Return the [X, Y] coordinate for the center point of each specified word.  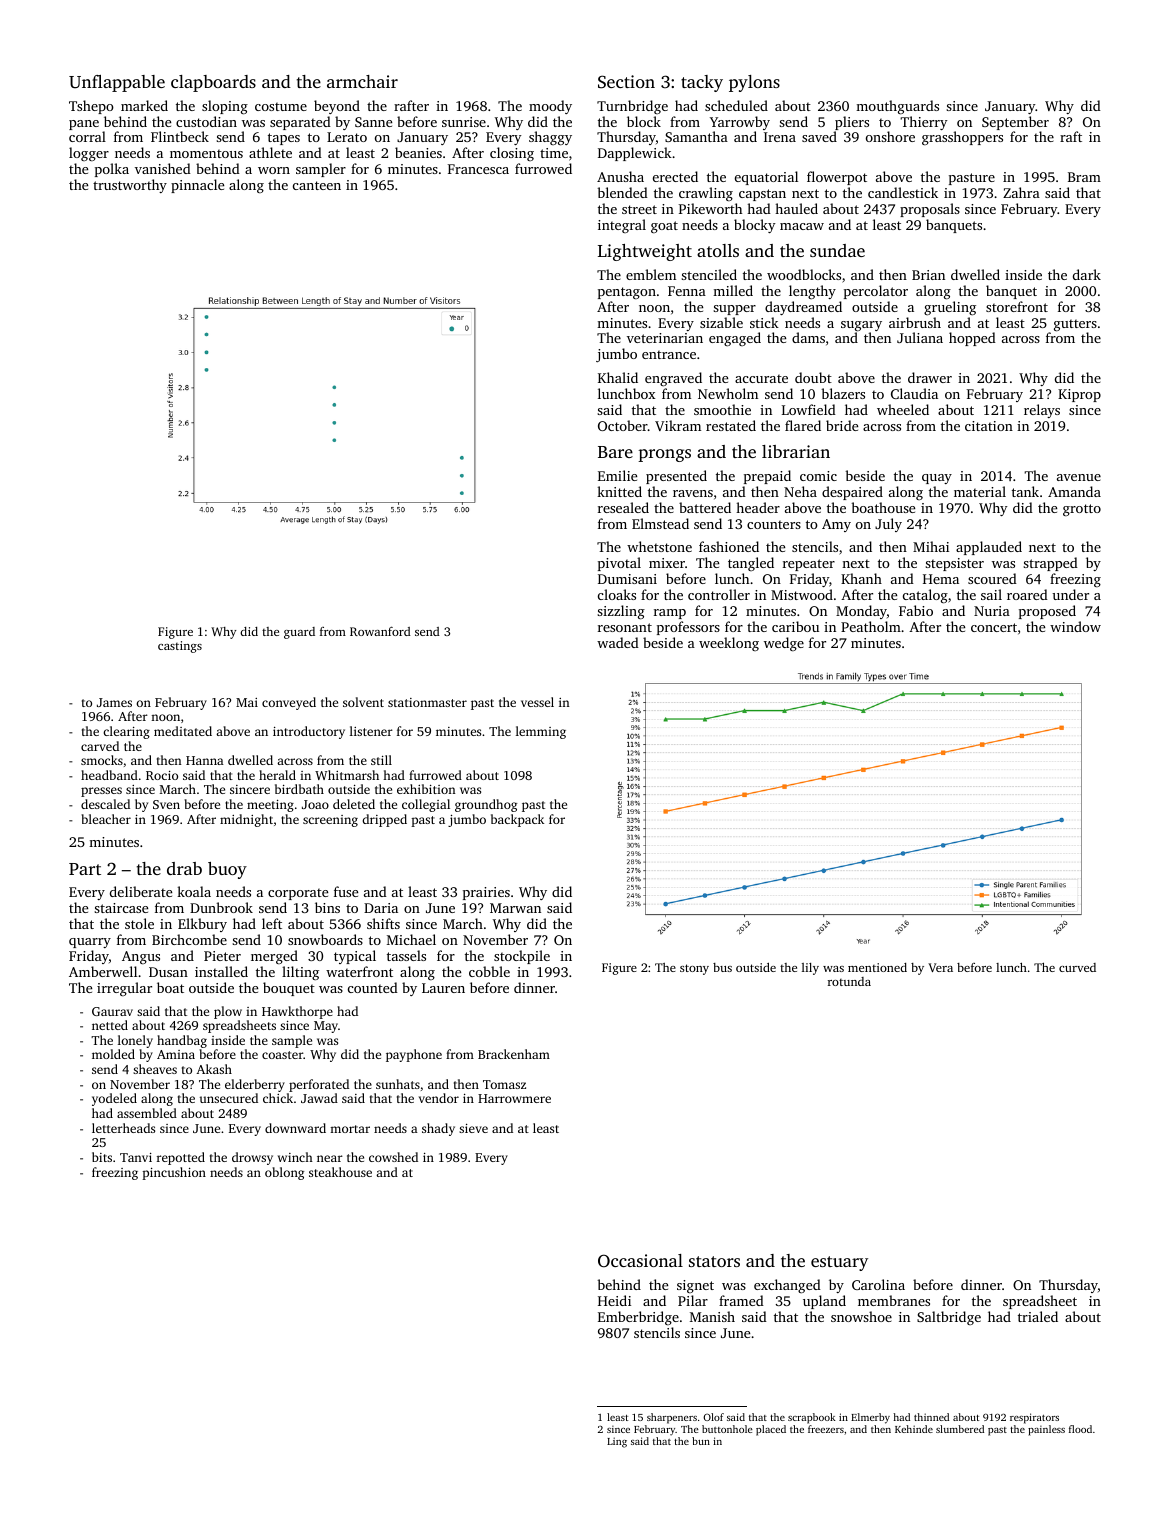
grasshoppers [962, 138]
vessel [537, 702]
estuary [839, 1263]
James [114, 702]
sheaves [155, 1069]
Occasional [640, 1261]
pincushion [174, 1173]
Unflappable [117, 83]
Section [626, 82]
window [1075, 626]
